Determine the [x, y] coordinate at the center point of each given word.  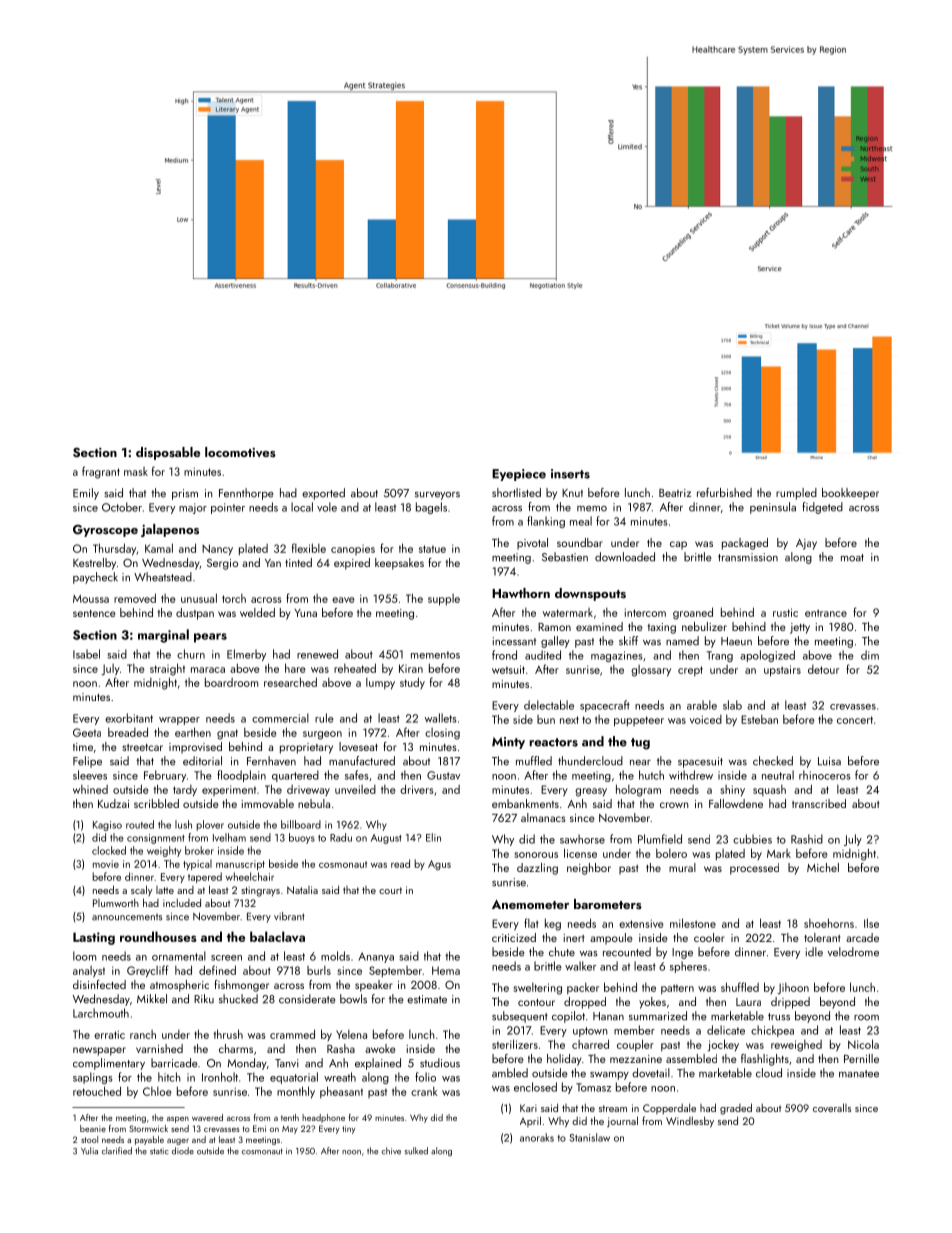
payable [149, 1140]
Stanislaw [589, 1137]
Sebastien [565, 557]
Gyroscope [105, 530]
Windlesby [690, 1122]
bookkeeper [850, 494]
